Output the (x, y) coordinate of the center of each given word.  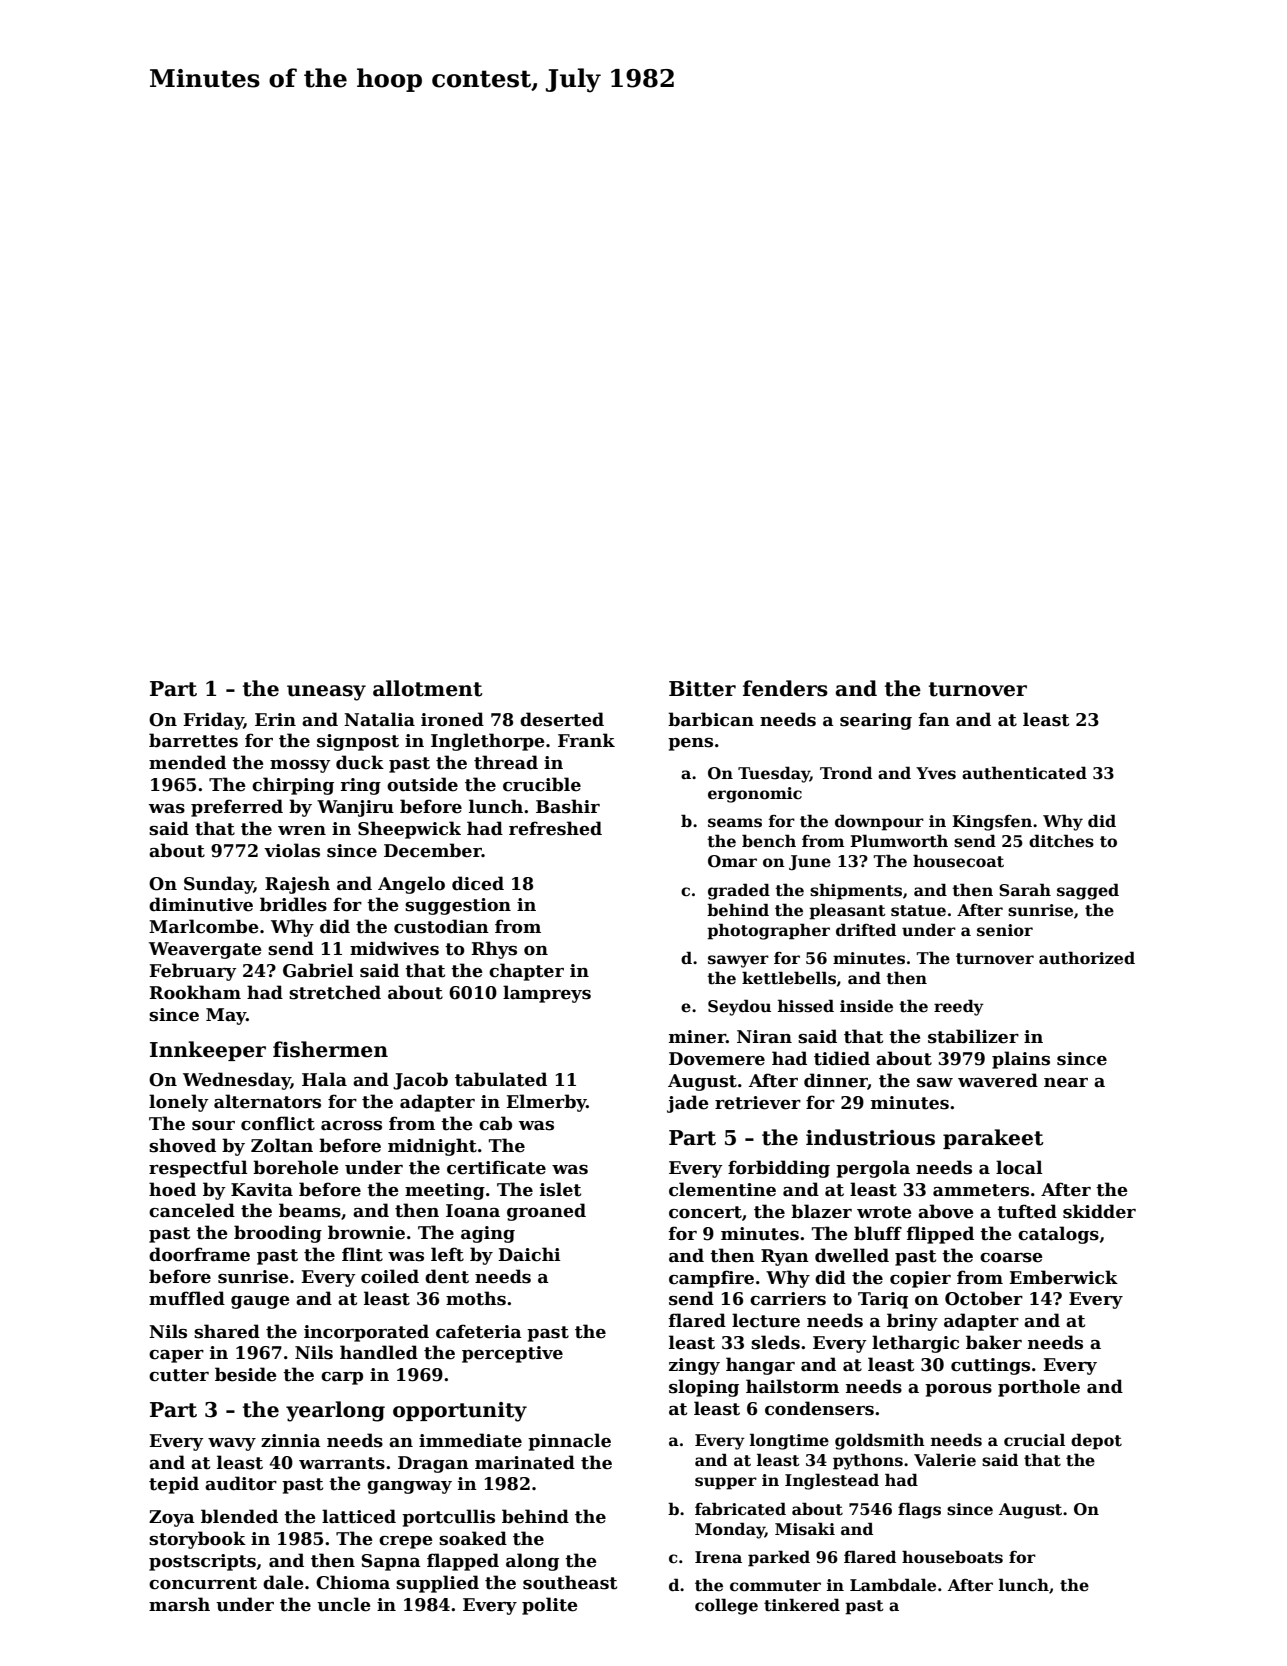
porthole (1039, 1388)
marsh (179, 1604)
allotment (428, 688)
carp (342, 1378)
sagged (1088, 891)
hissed (806, 1006)
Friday (213, 721)
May (226, 1016)
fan (934, 719)
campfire (711, 1279)
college (726, 1606)
